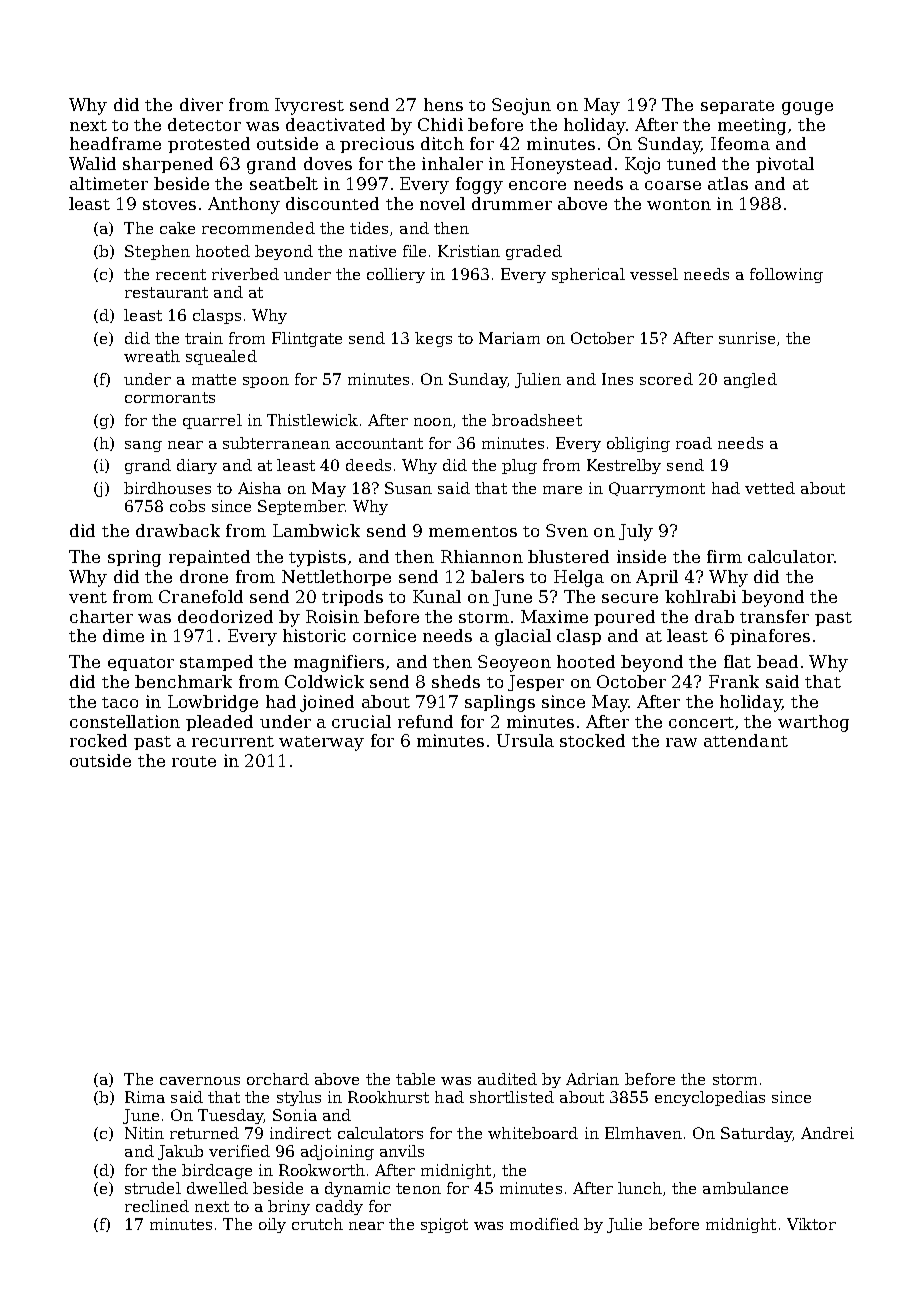 The image size is (924, 1308). Describe the element at coordinates (811, 1224) in the document. I see `Viktor` at that location.
